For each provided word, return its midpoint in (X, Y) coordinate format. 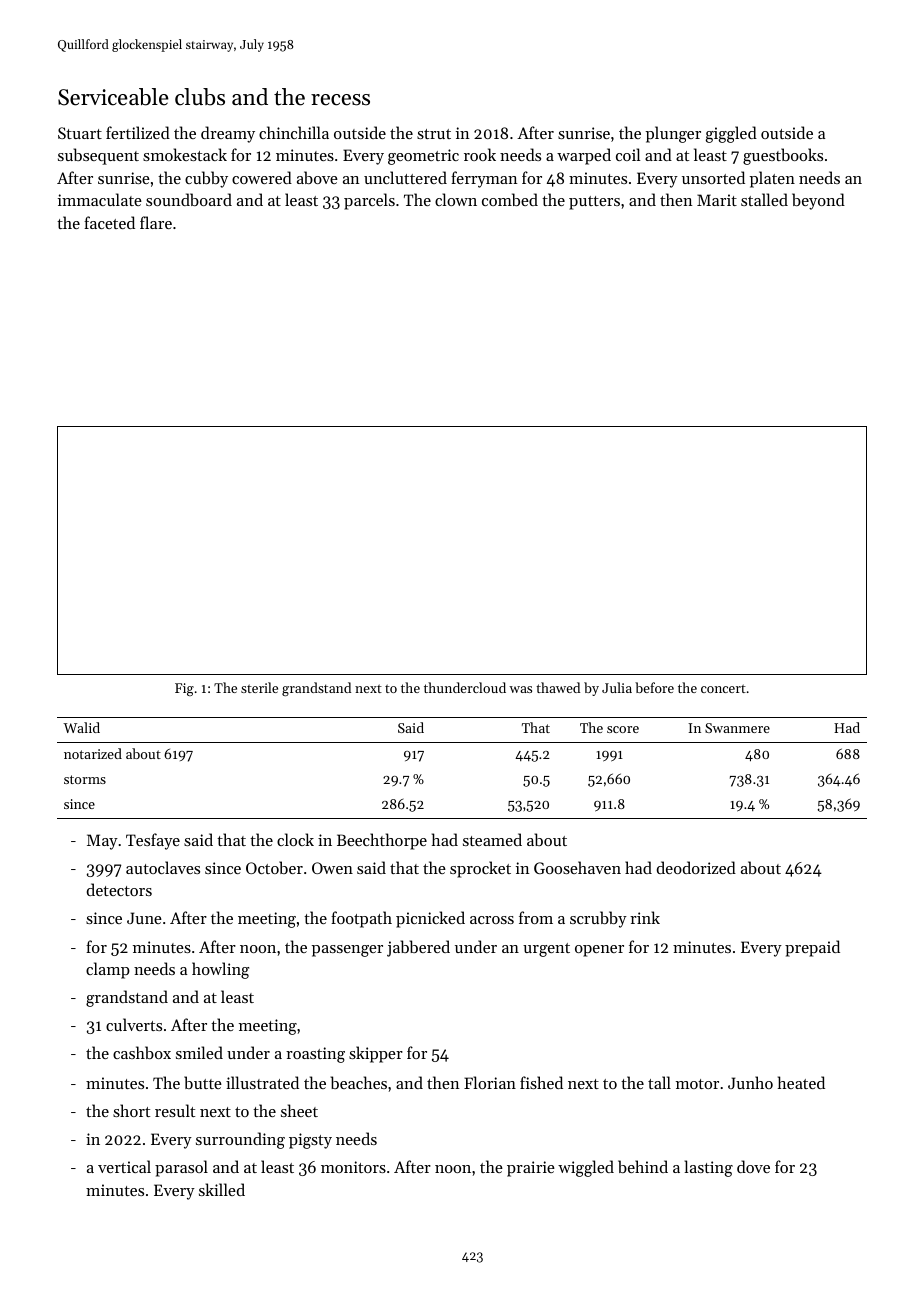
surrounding (240, 1140)
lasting (708, 1168)
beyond (818, 201)
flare (156, 222)
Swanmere (737, 728)
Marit (717, 200)
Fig (184, 689)
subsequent (98, 156)
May (102, 842)
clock (295, 839)
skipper (376, 1054)
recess (340, 100)
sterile (259, 687)
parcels (369, 201)
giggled (731, 134)
